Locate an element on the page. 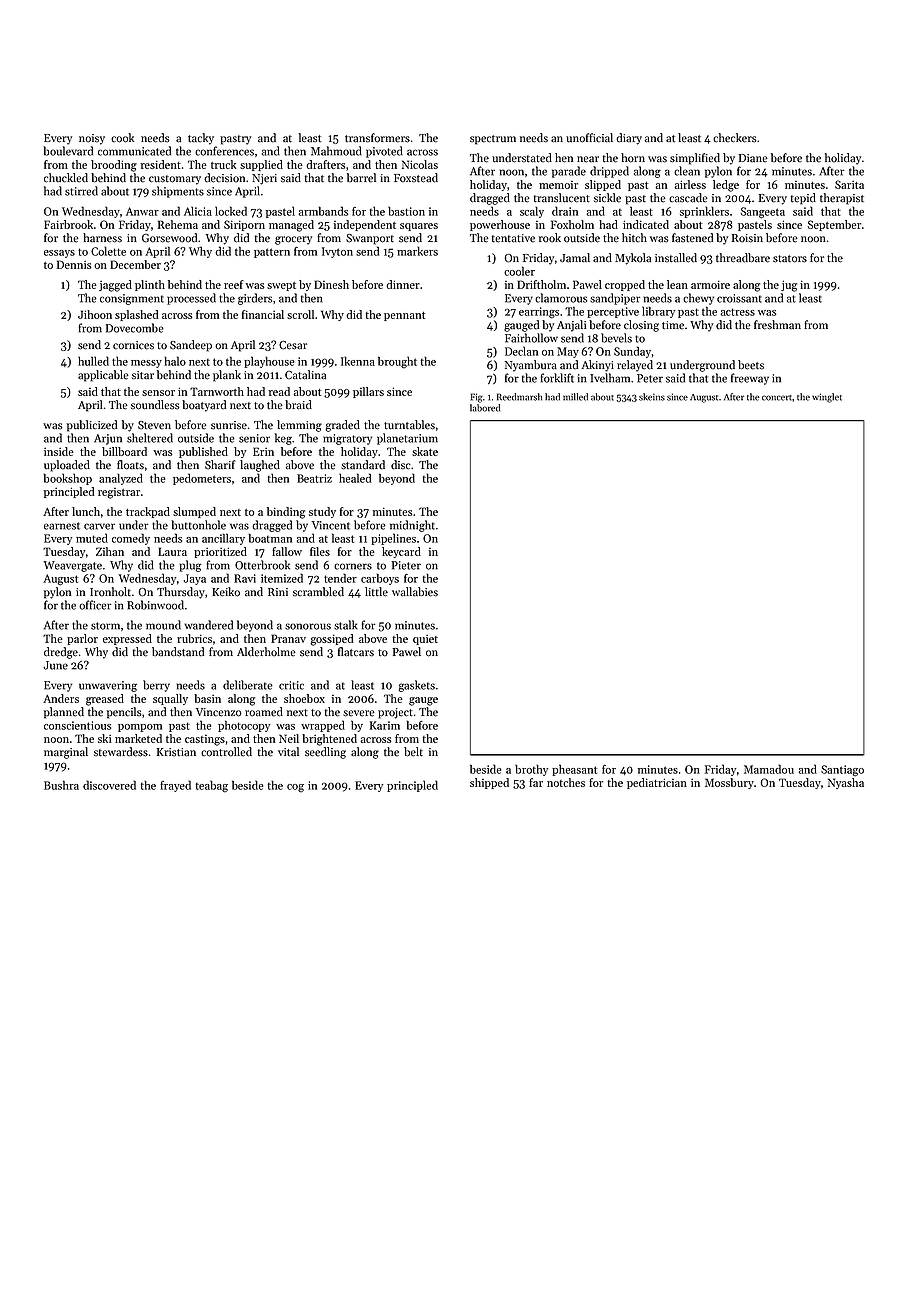  plank is located at coordinates (227, 376).
